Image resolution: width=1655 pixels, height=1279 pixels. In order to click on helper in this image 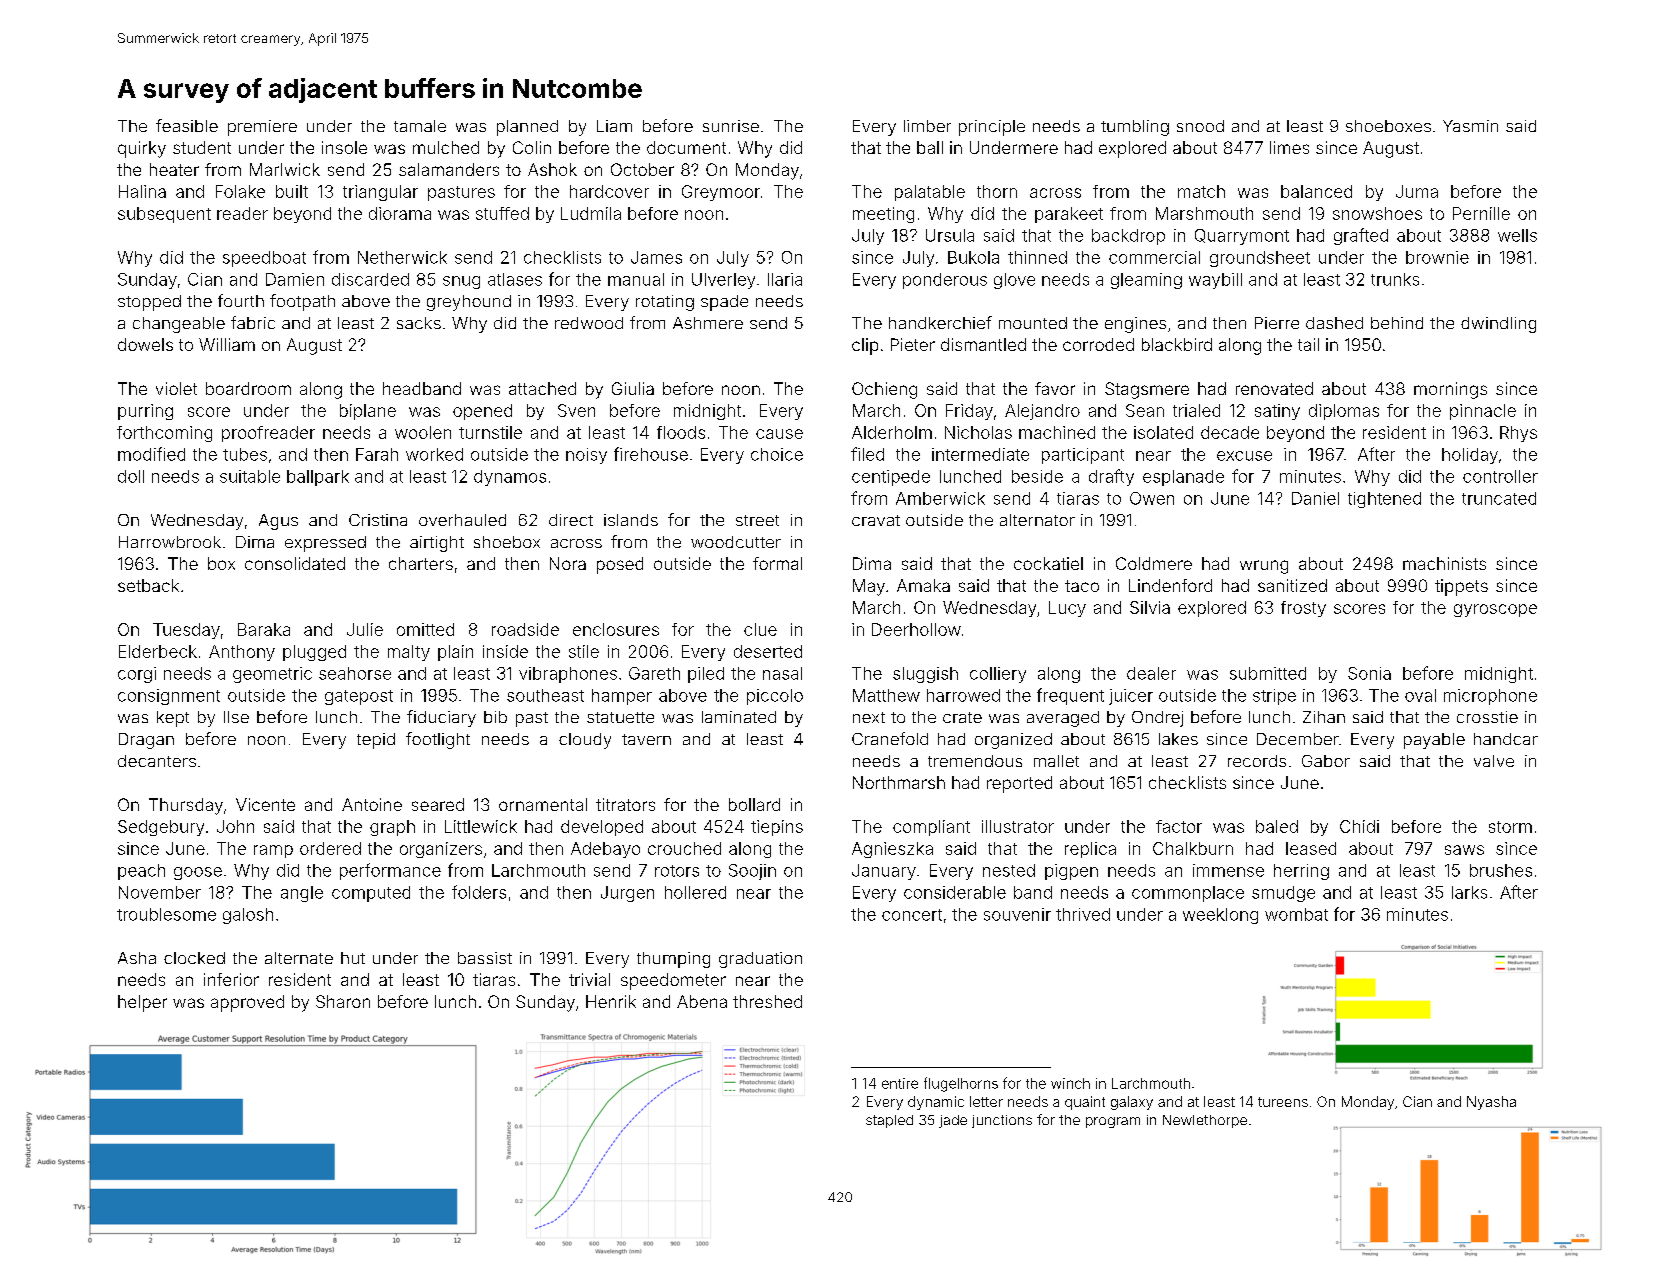, I will do `click(142, 1003)`.
